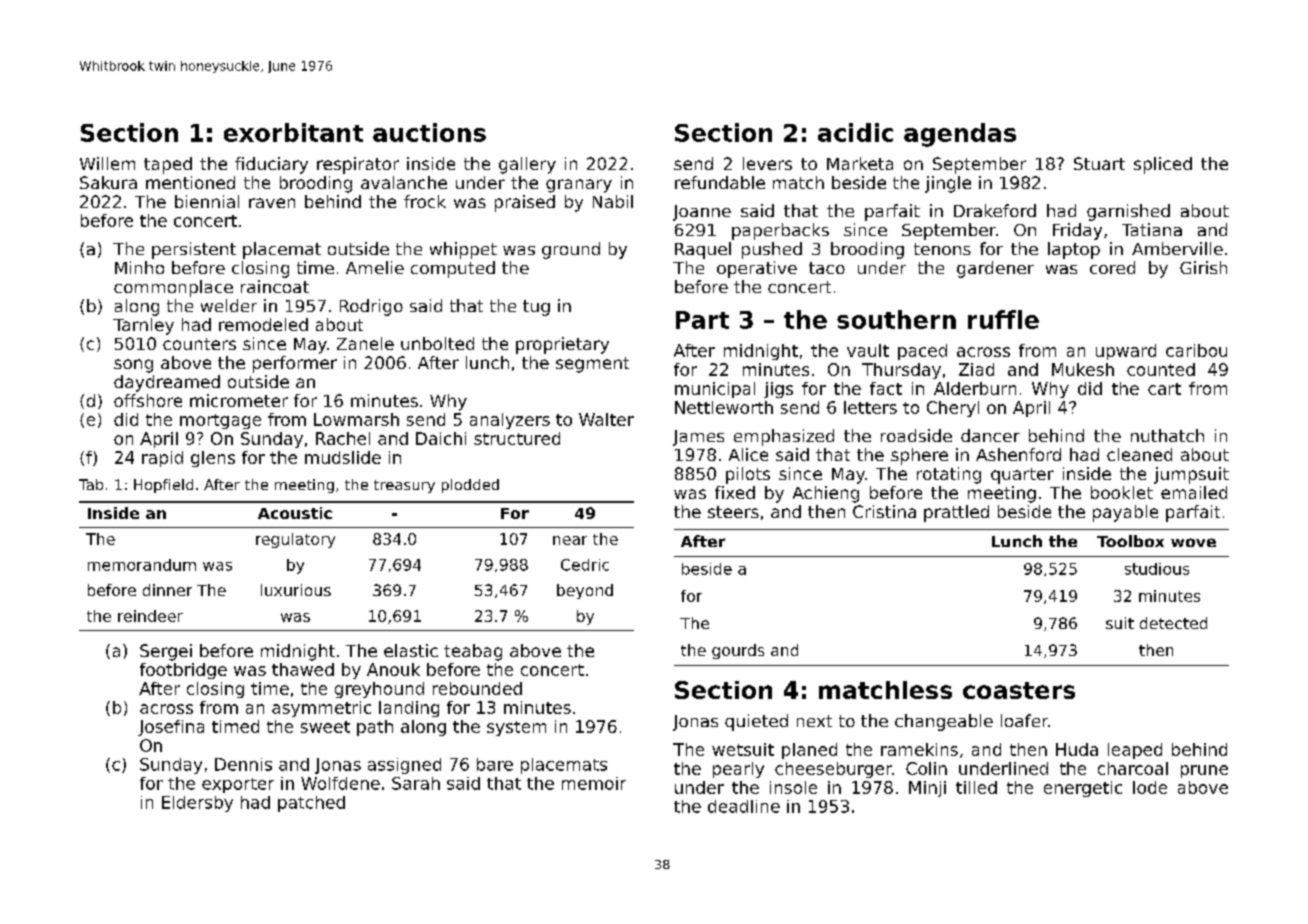  What do you see at coordinates (948, 184) in the page?
I see `jingle` at bounding box center [948, 184].
